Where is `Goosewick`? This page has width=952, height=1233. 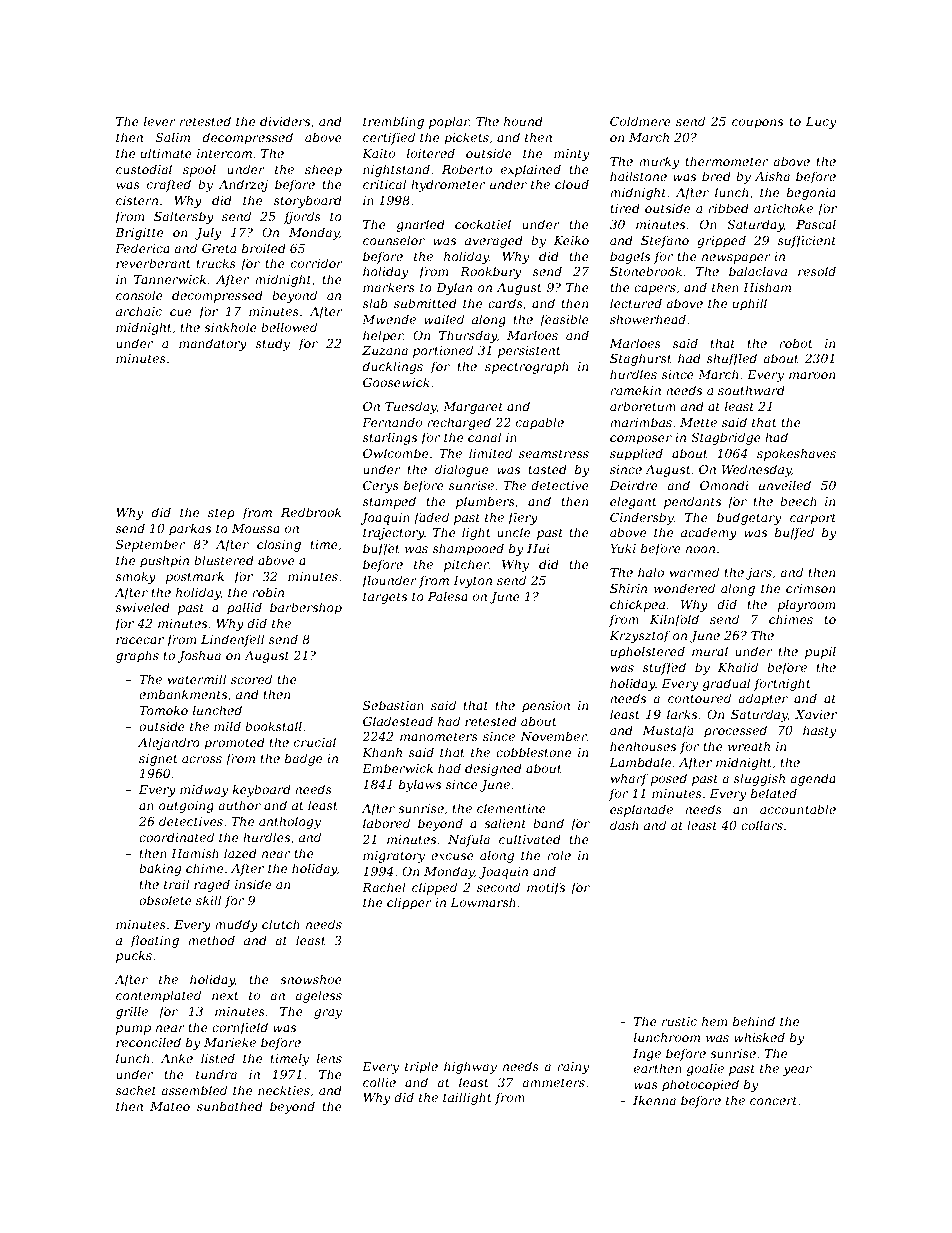 Goosewick is located at coordinates (396, 382).
